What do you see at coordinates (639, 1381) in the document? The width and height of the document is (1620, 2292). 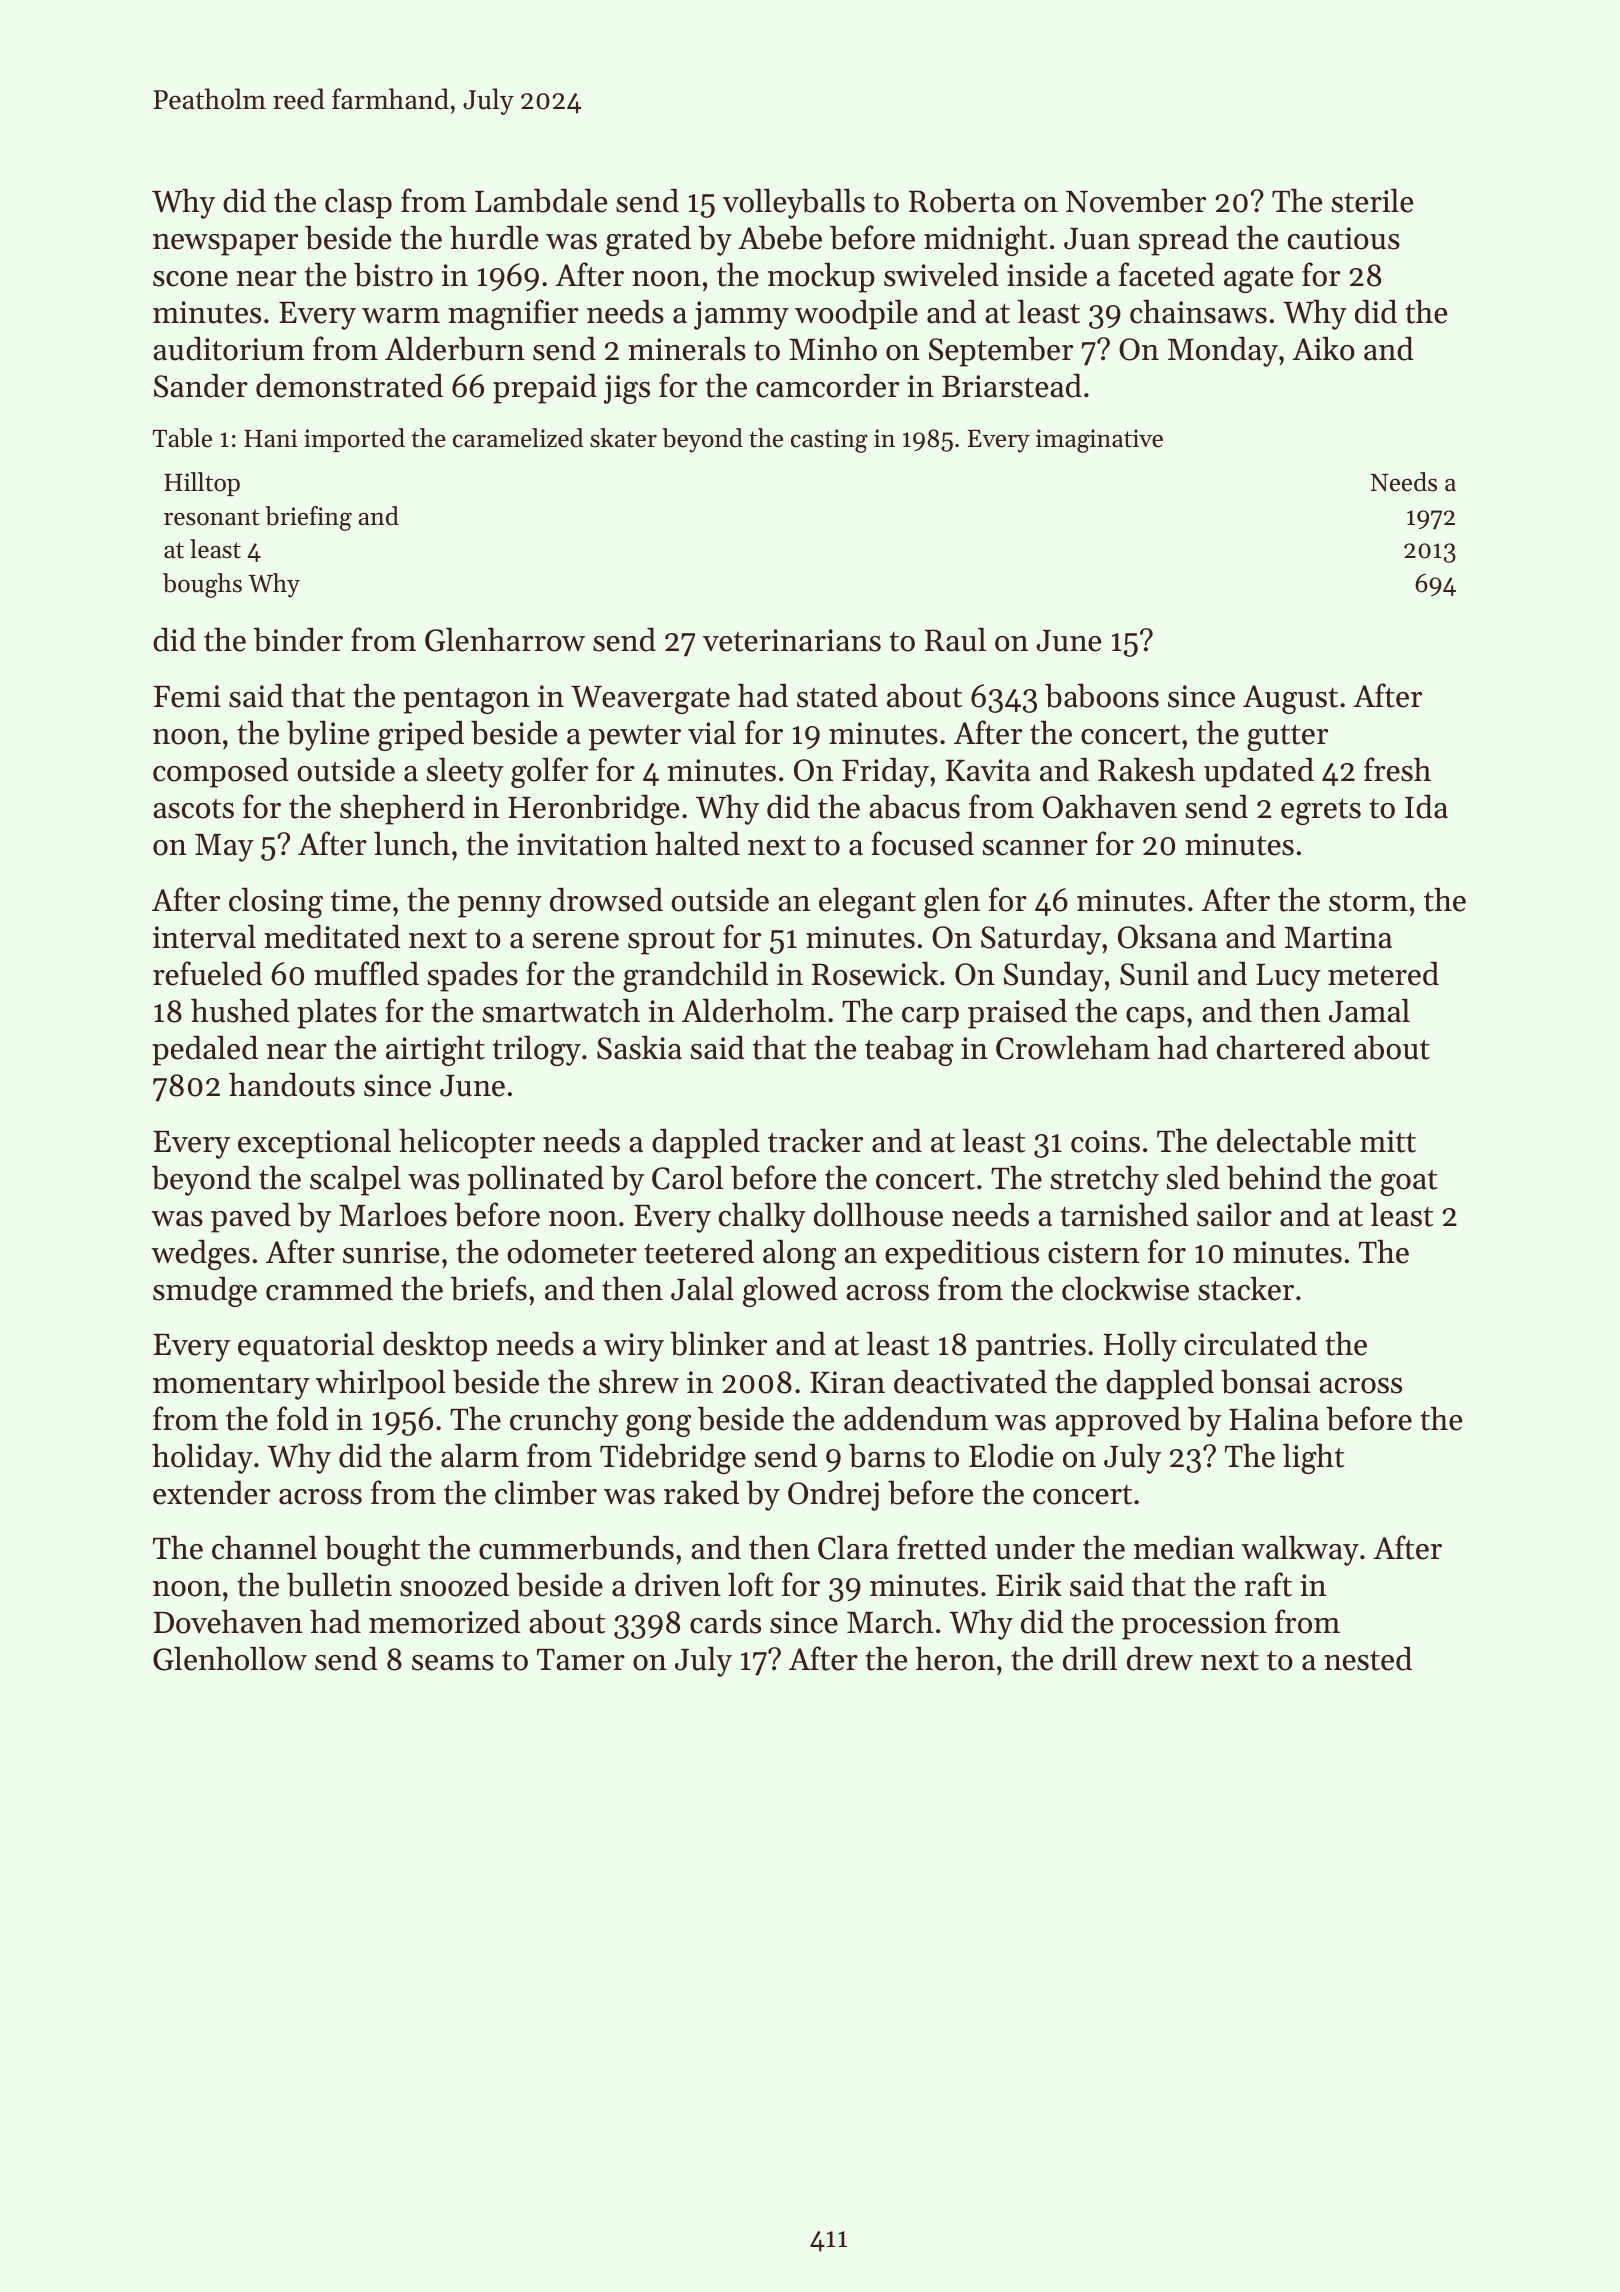 I see `shrew` at bounding box center [639, 1381].
